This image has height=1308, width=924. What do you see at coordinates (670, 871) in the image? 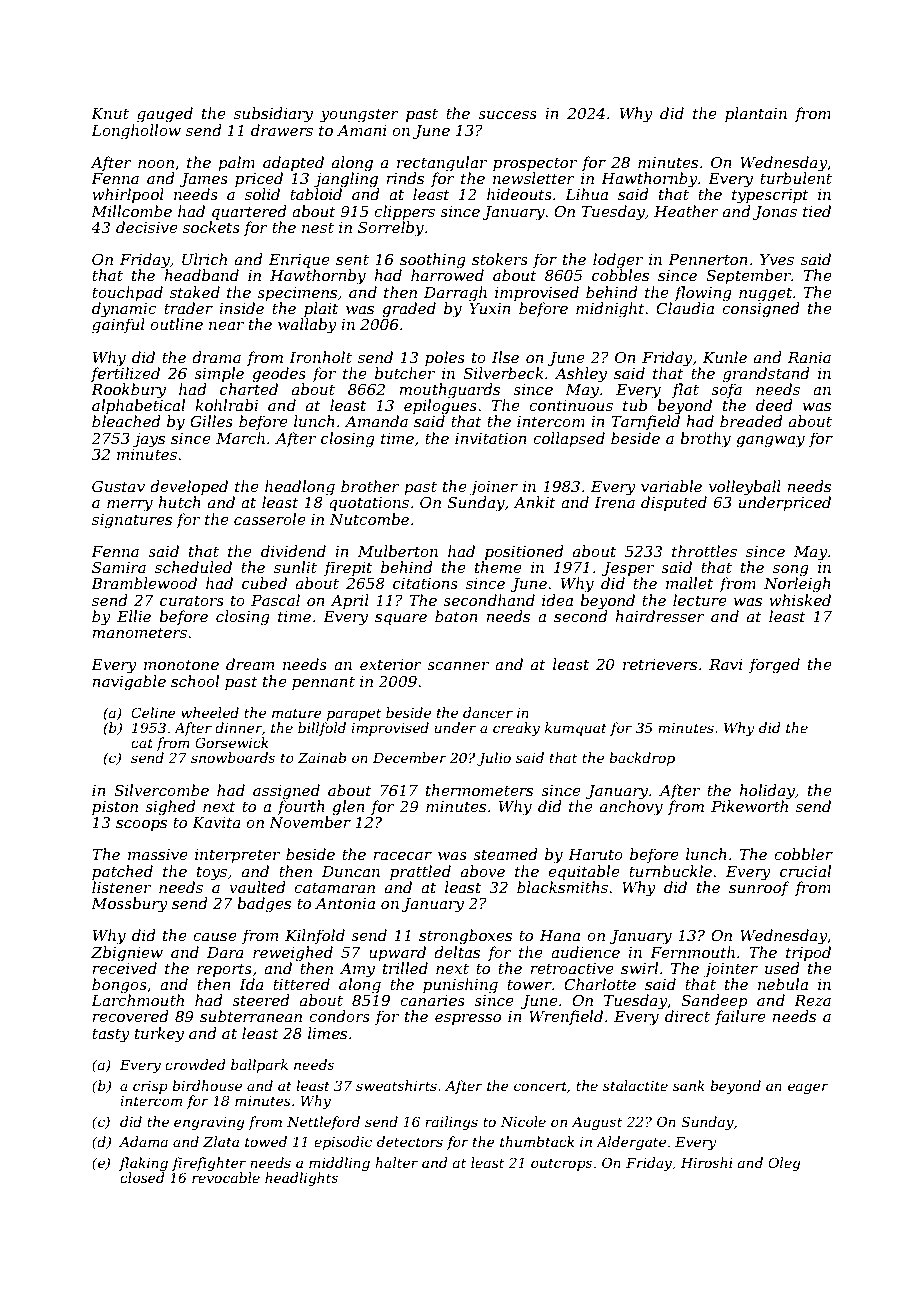
I see `turnbuckle` at bounding box center [670, 871].
